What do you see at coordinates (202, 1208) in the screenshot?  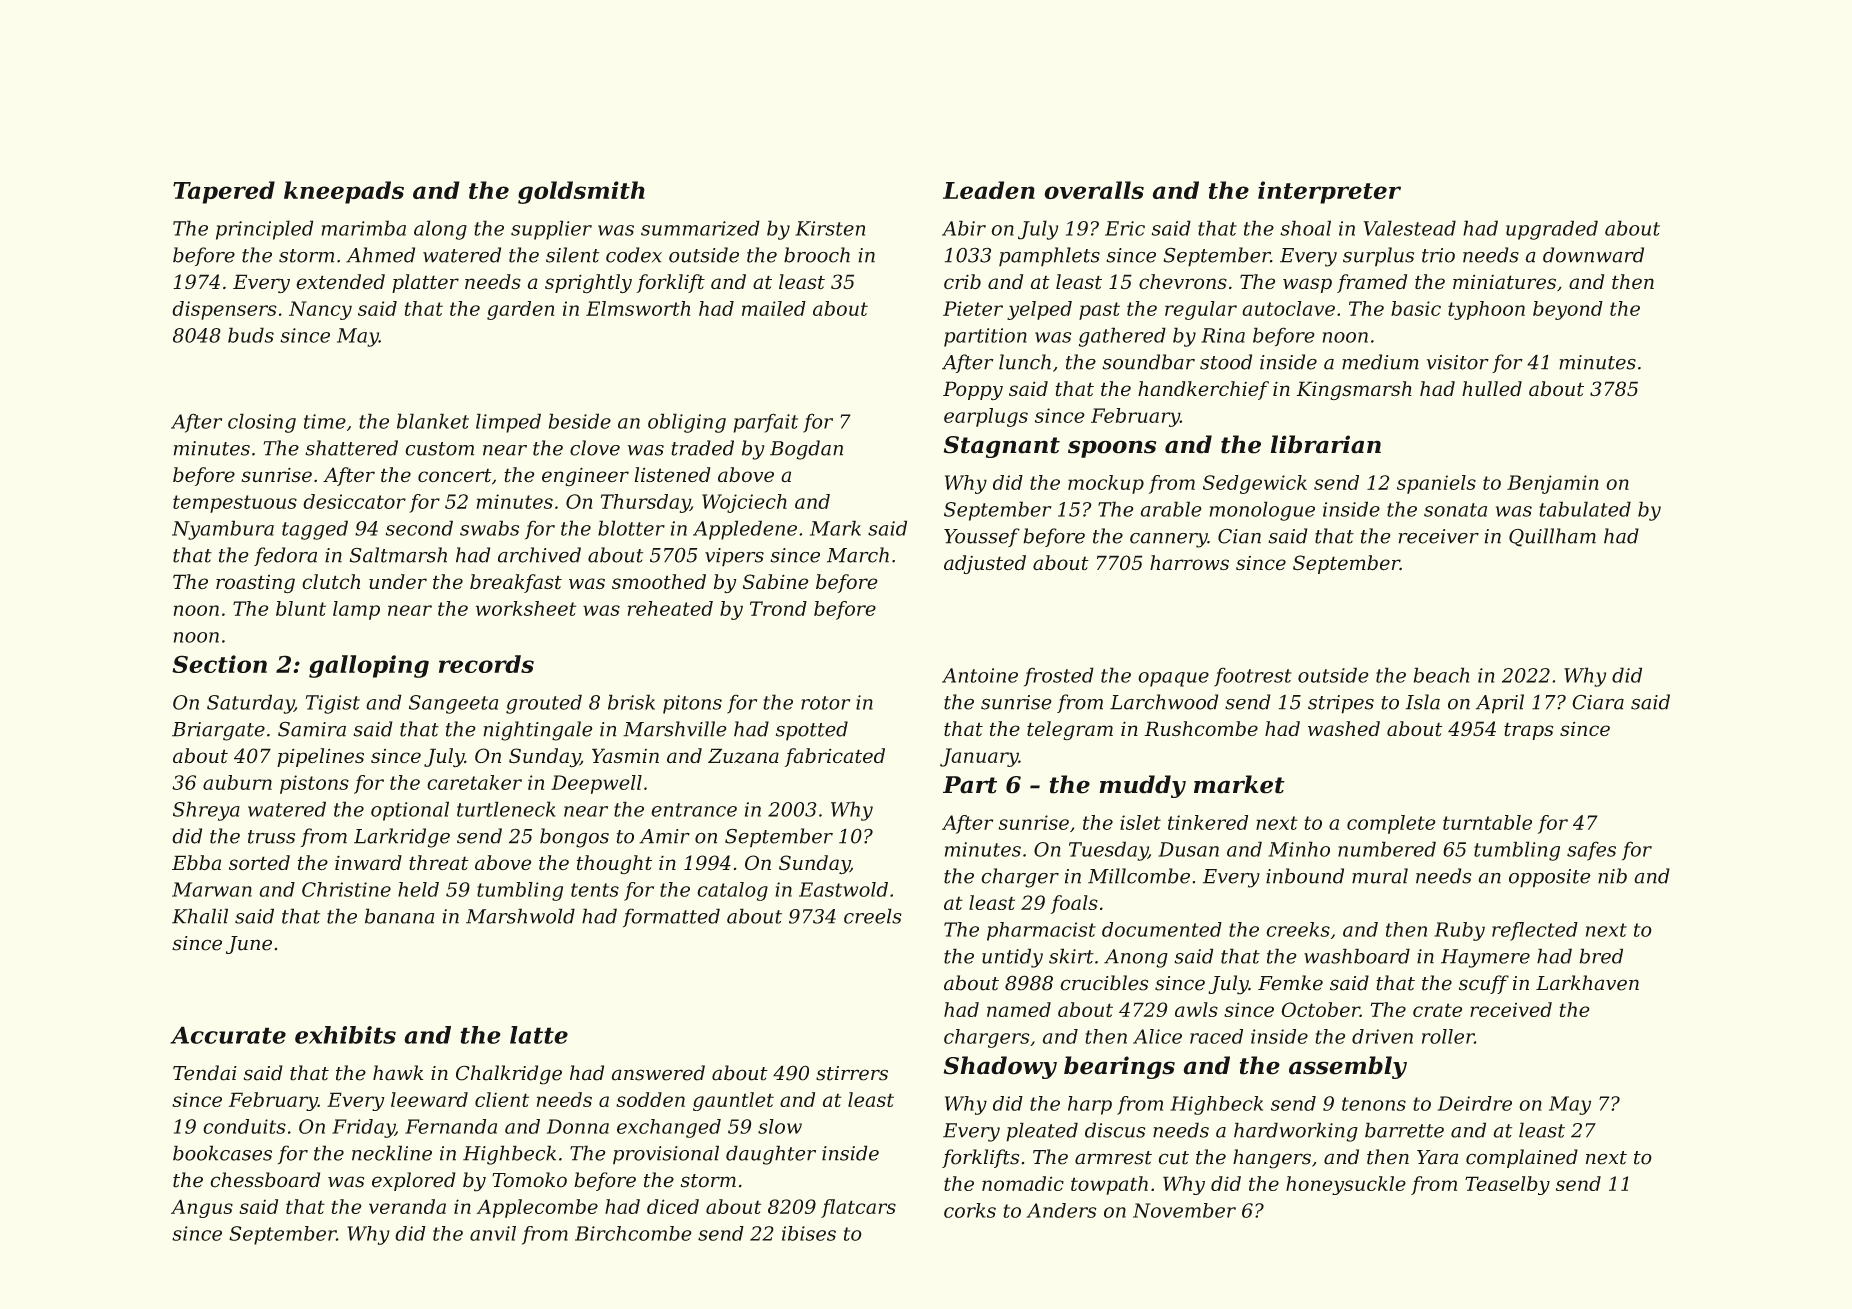 I see `Angus` at bounding box center [202, 1208].
